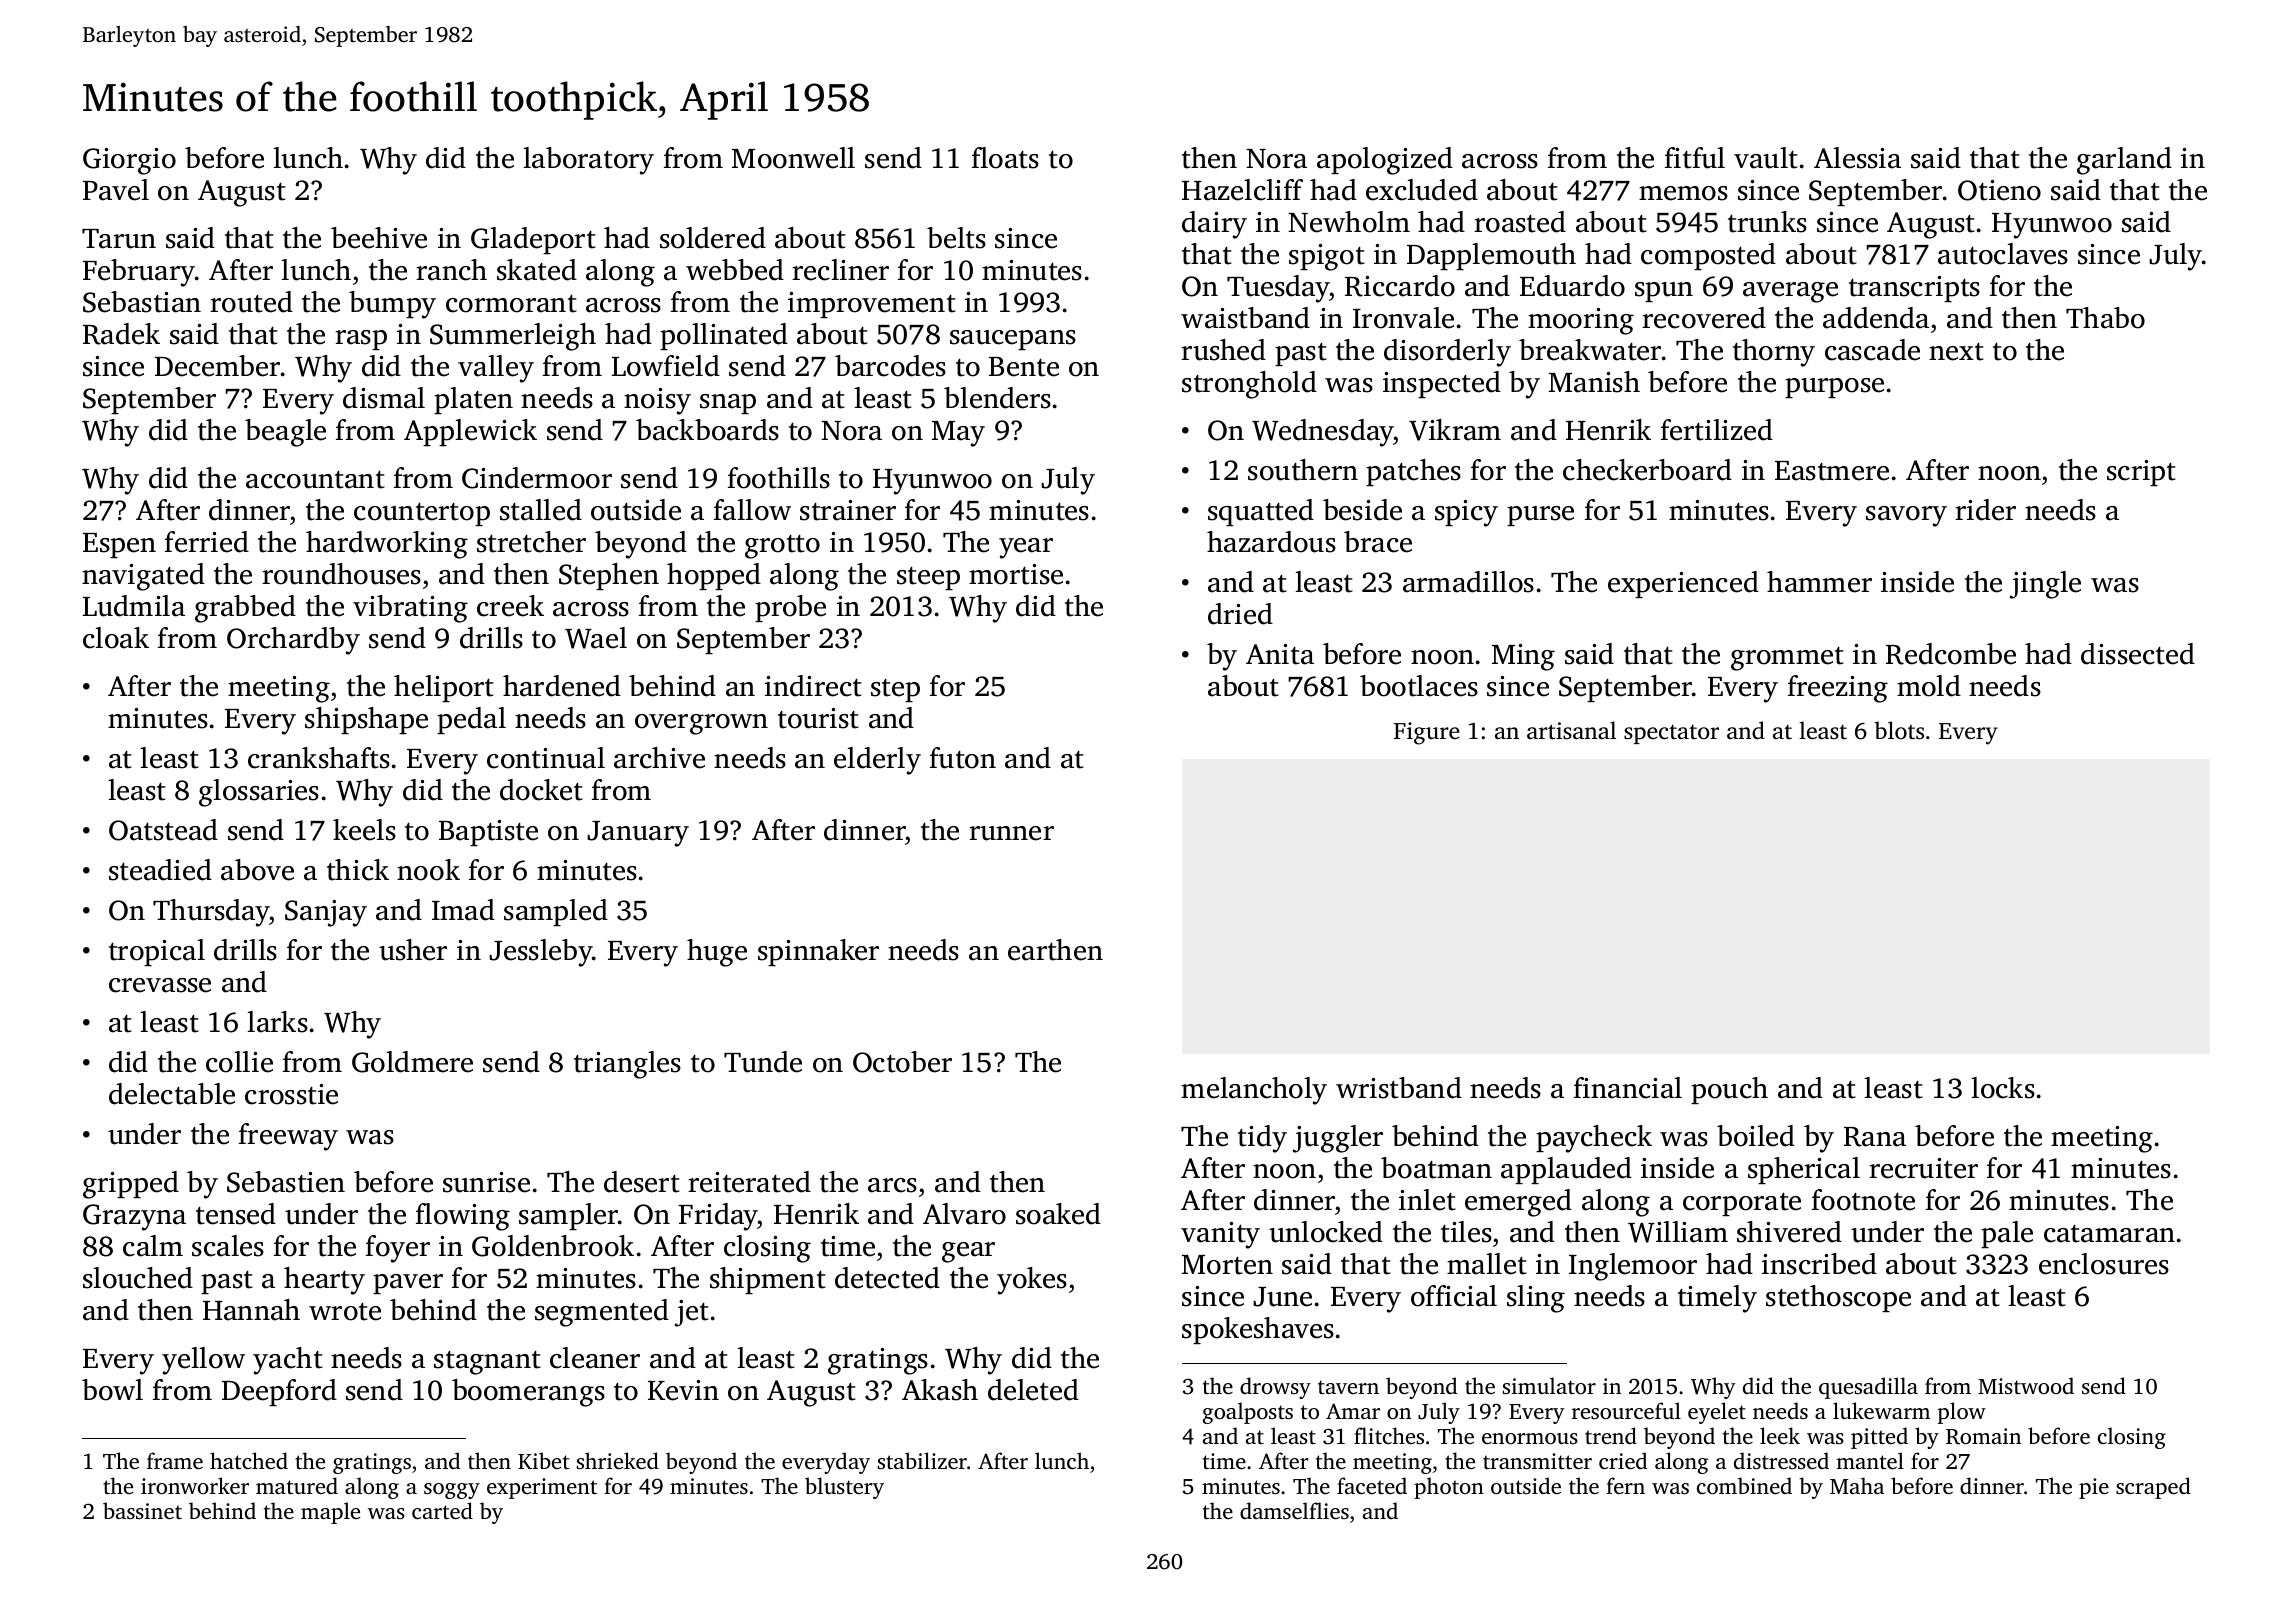  I want to click on deleted, so click(1033, 1390).
